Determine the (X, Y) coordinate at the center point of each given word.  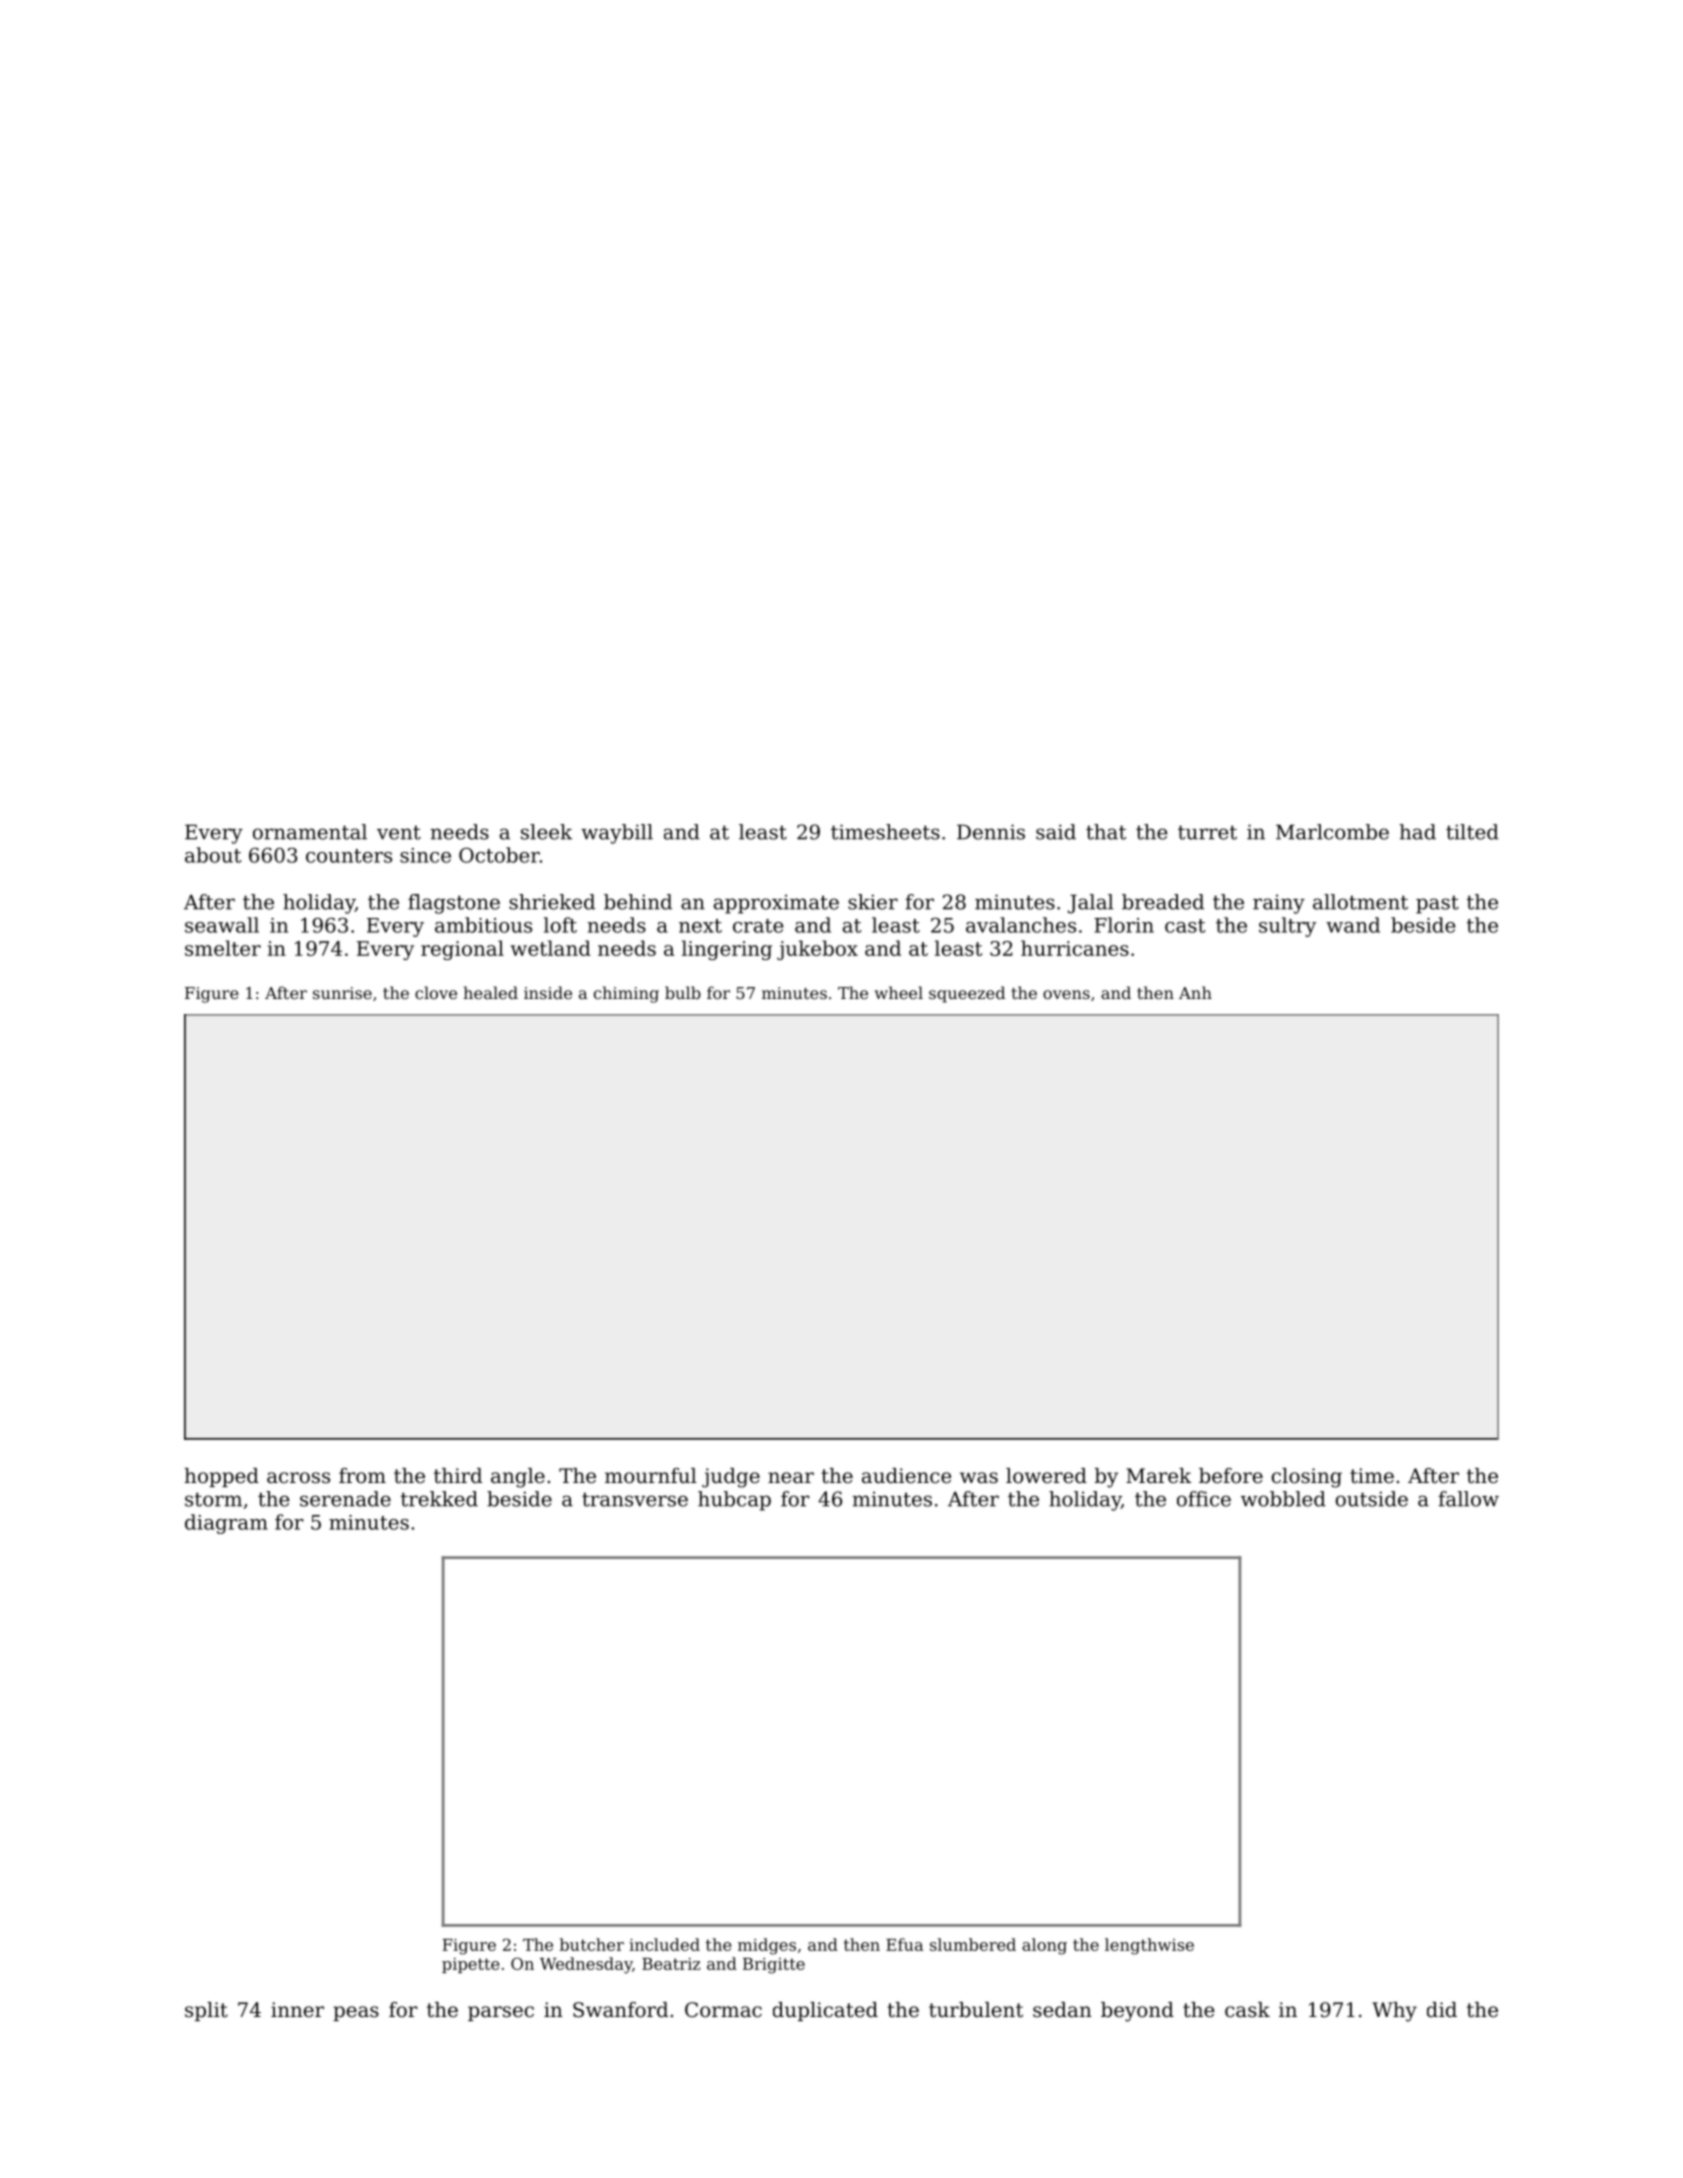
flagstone (454, 904)
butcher (592, 1944)
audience (906, 1476)
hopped (221, 1477)
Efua (904, 1944)
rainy (1279, 904)
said (1056, 832)
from (362, 1476)
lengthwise (1149, 1946)
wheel (899, 992)
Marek (1158, 1475)
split (206, 2011)
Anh (1195, 992)
